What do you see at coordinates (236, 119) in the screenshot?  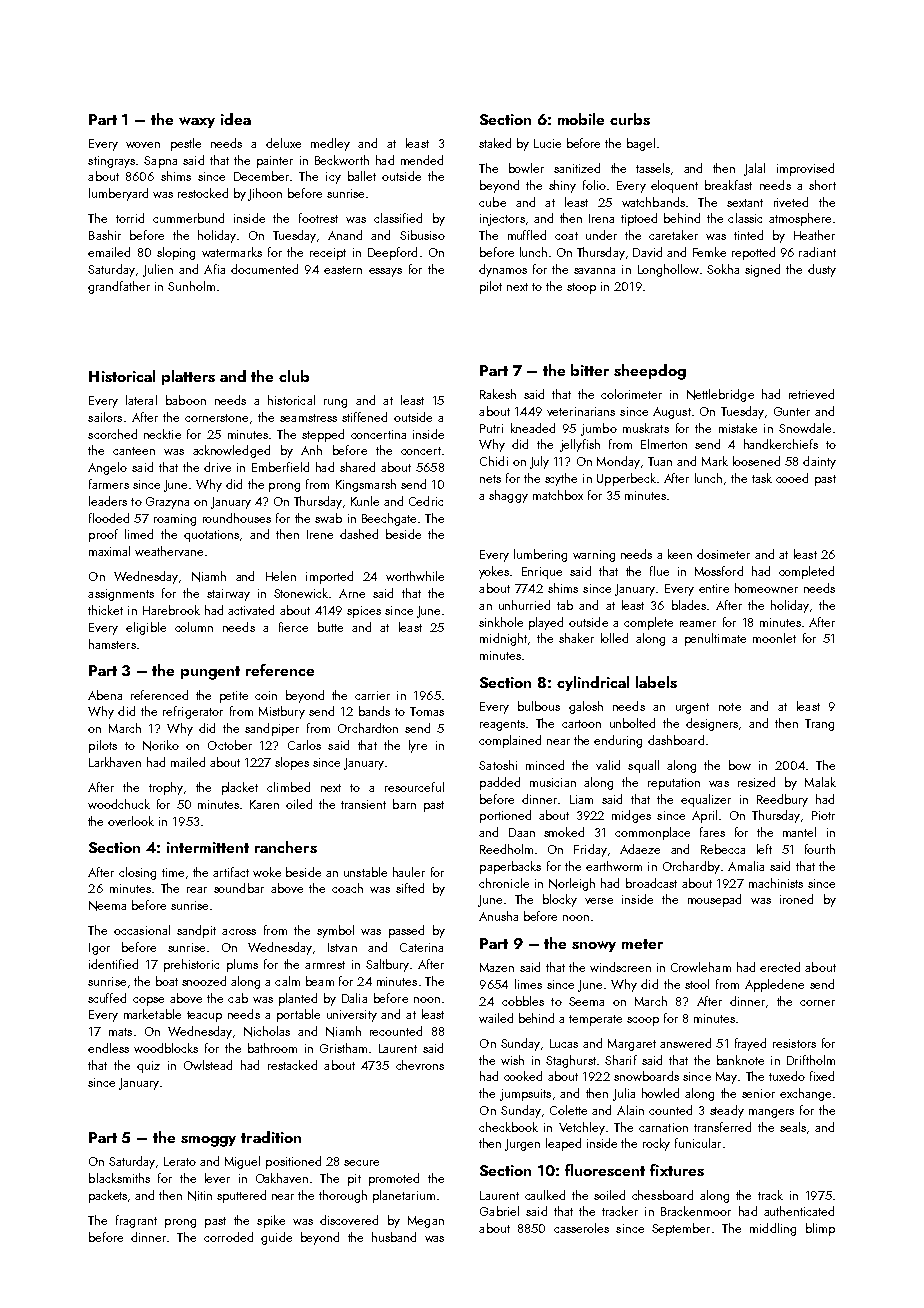 I see `idea` at bounding box center [236, 119].
